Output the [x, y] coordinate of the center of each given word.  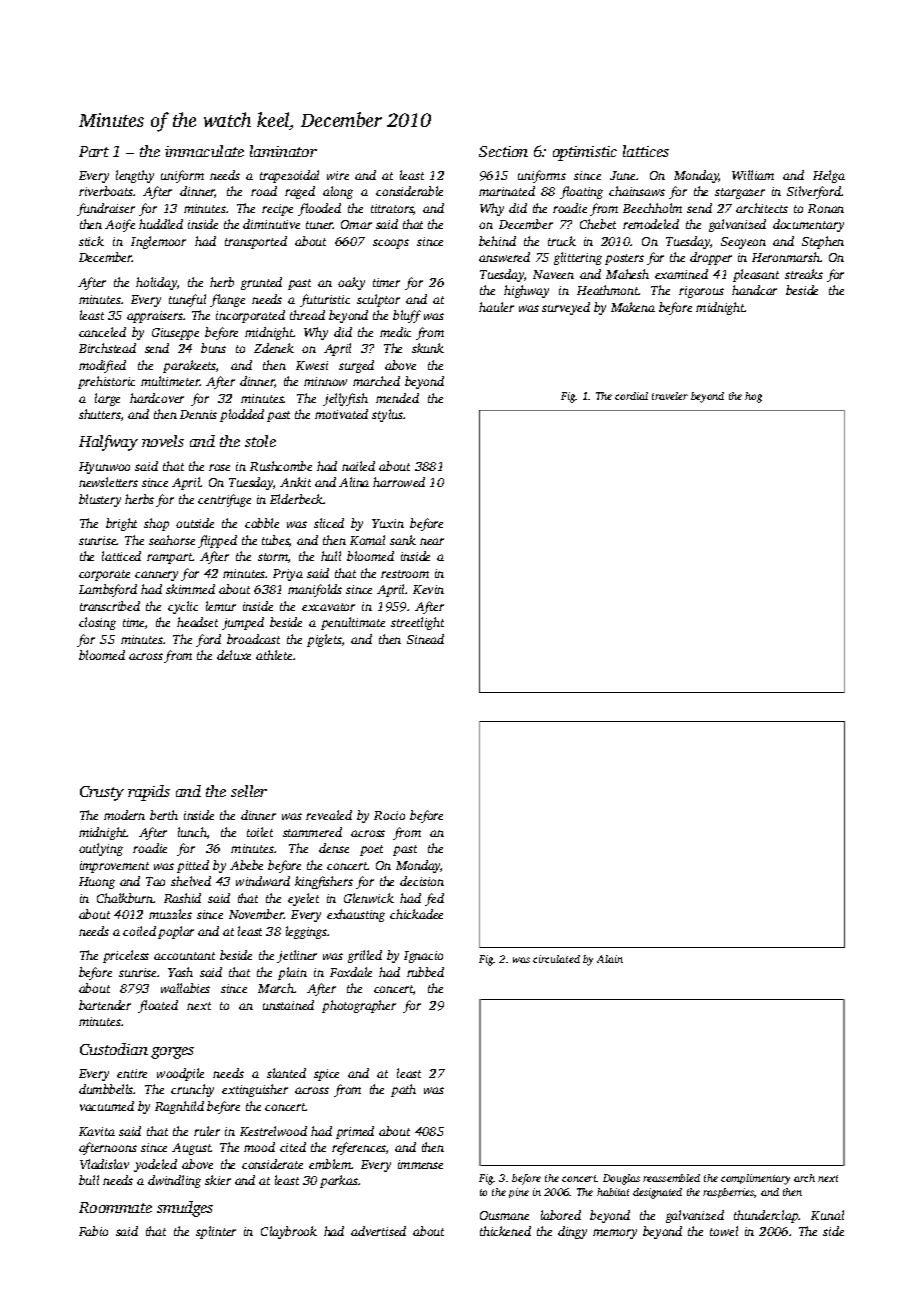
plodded [242, 415]
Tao [155, 881]
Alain [610, 959]
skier [218, 1180]
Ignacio [423, 957]
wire [338, 175]
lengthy [135, 176]
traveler [670, 396]
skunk [428, 348]
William [753, 175]
